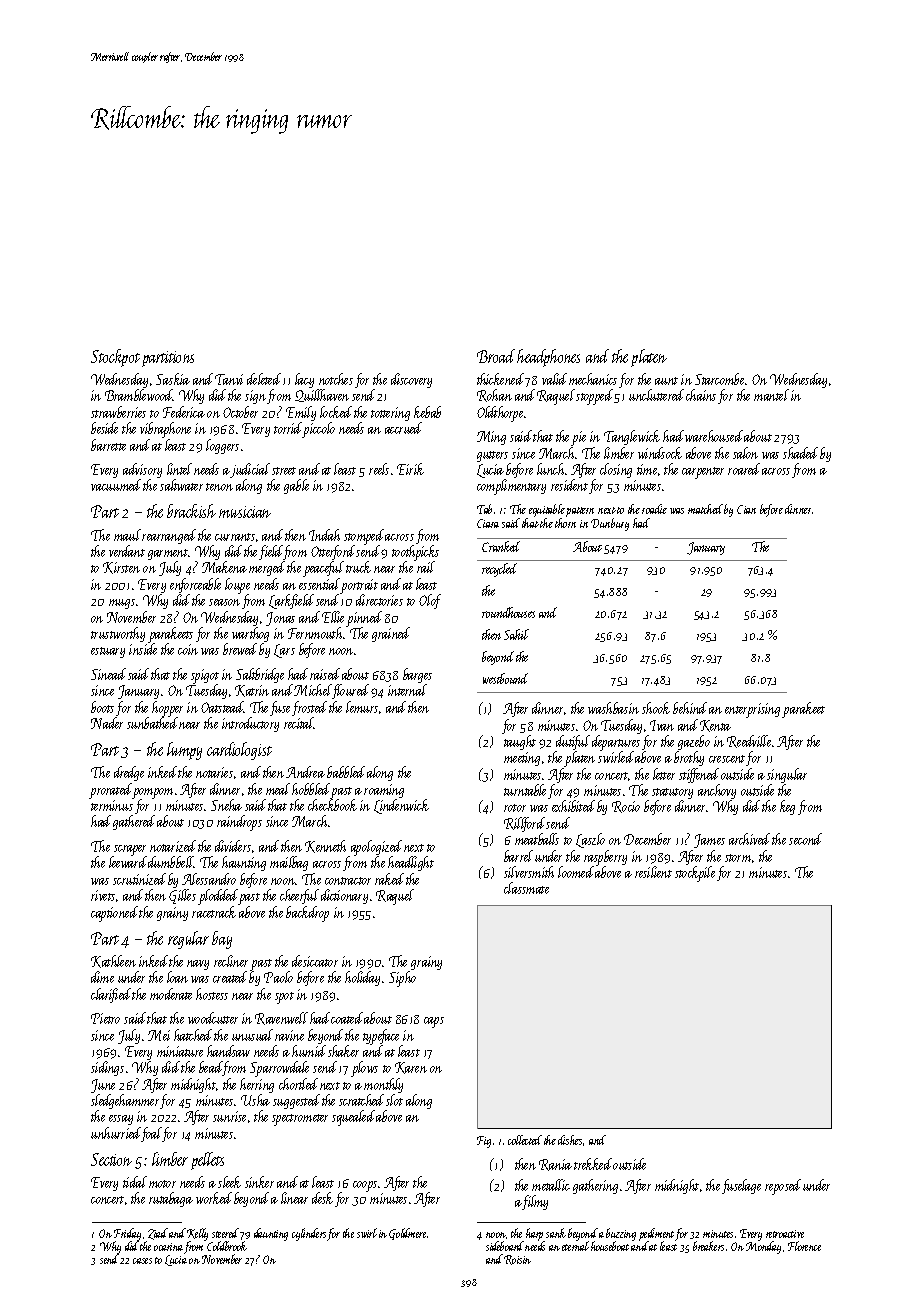  Describe the element at coordinates (222, 446) in the page. I see `loggers` at that location.
